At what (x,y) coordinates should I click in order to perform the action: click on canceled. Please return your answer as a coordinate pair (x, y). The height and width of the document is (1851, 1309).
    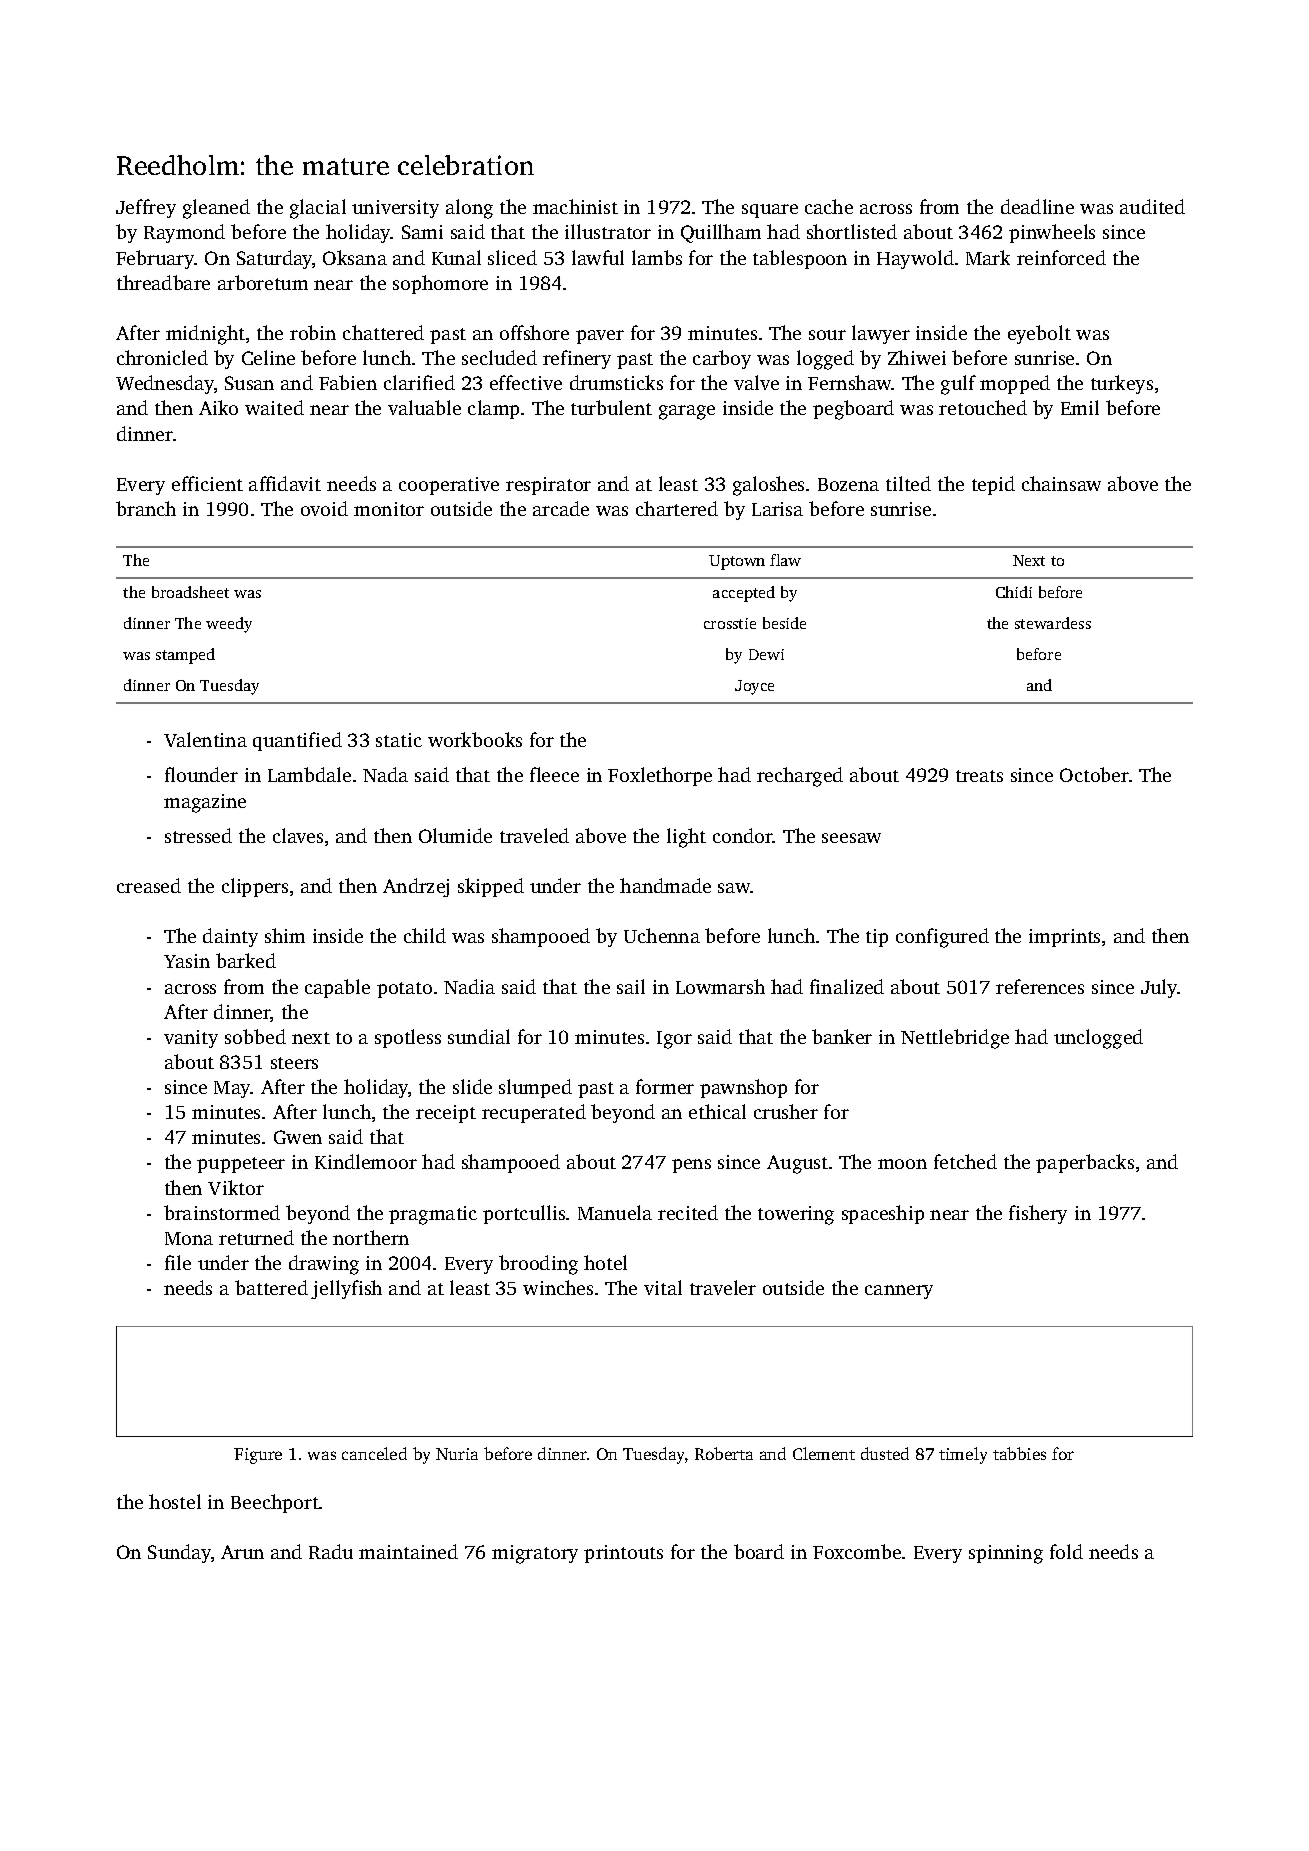
    Looking at the image, I should click on (374, 1453).
